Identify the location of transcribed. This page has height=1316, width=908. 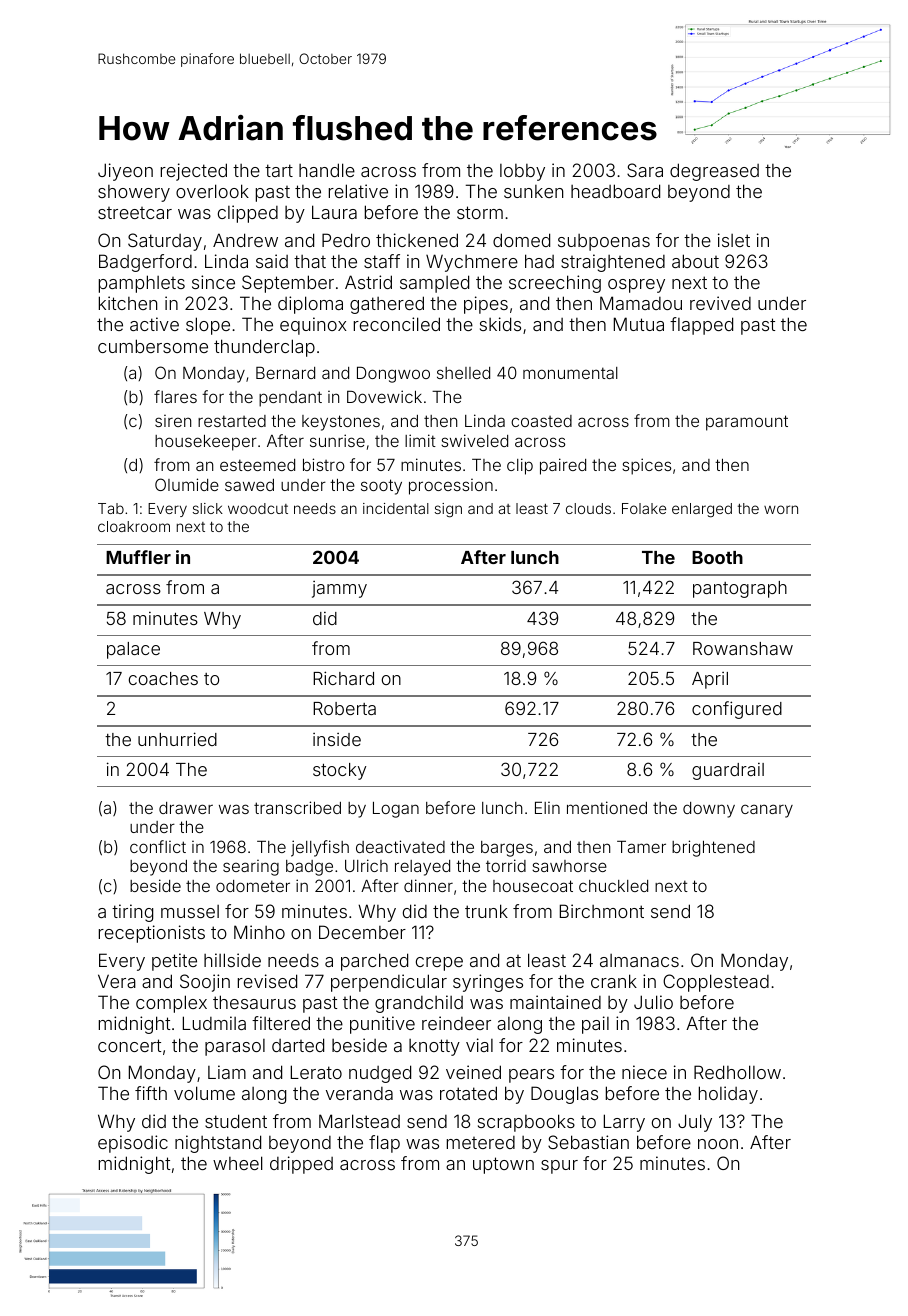
(297, 807).
